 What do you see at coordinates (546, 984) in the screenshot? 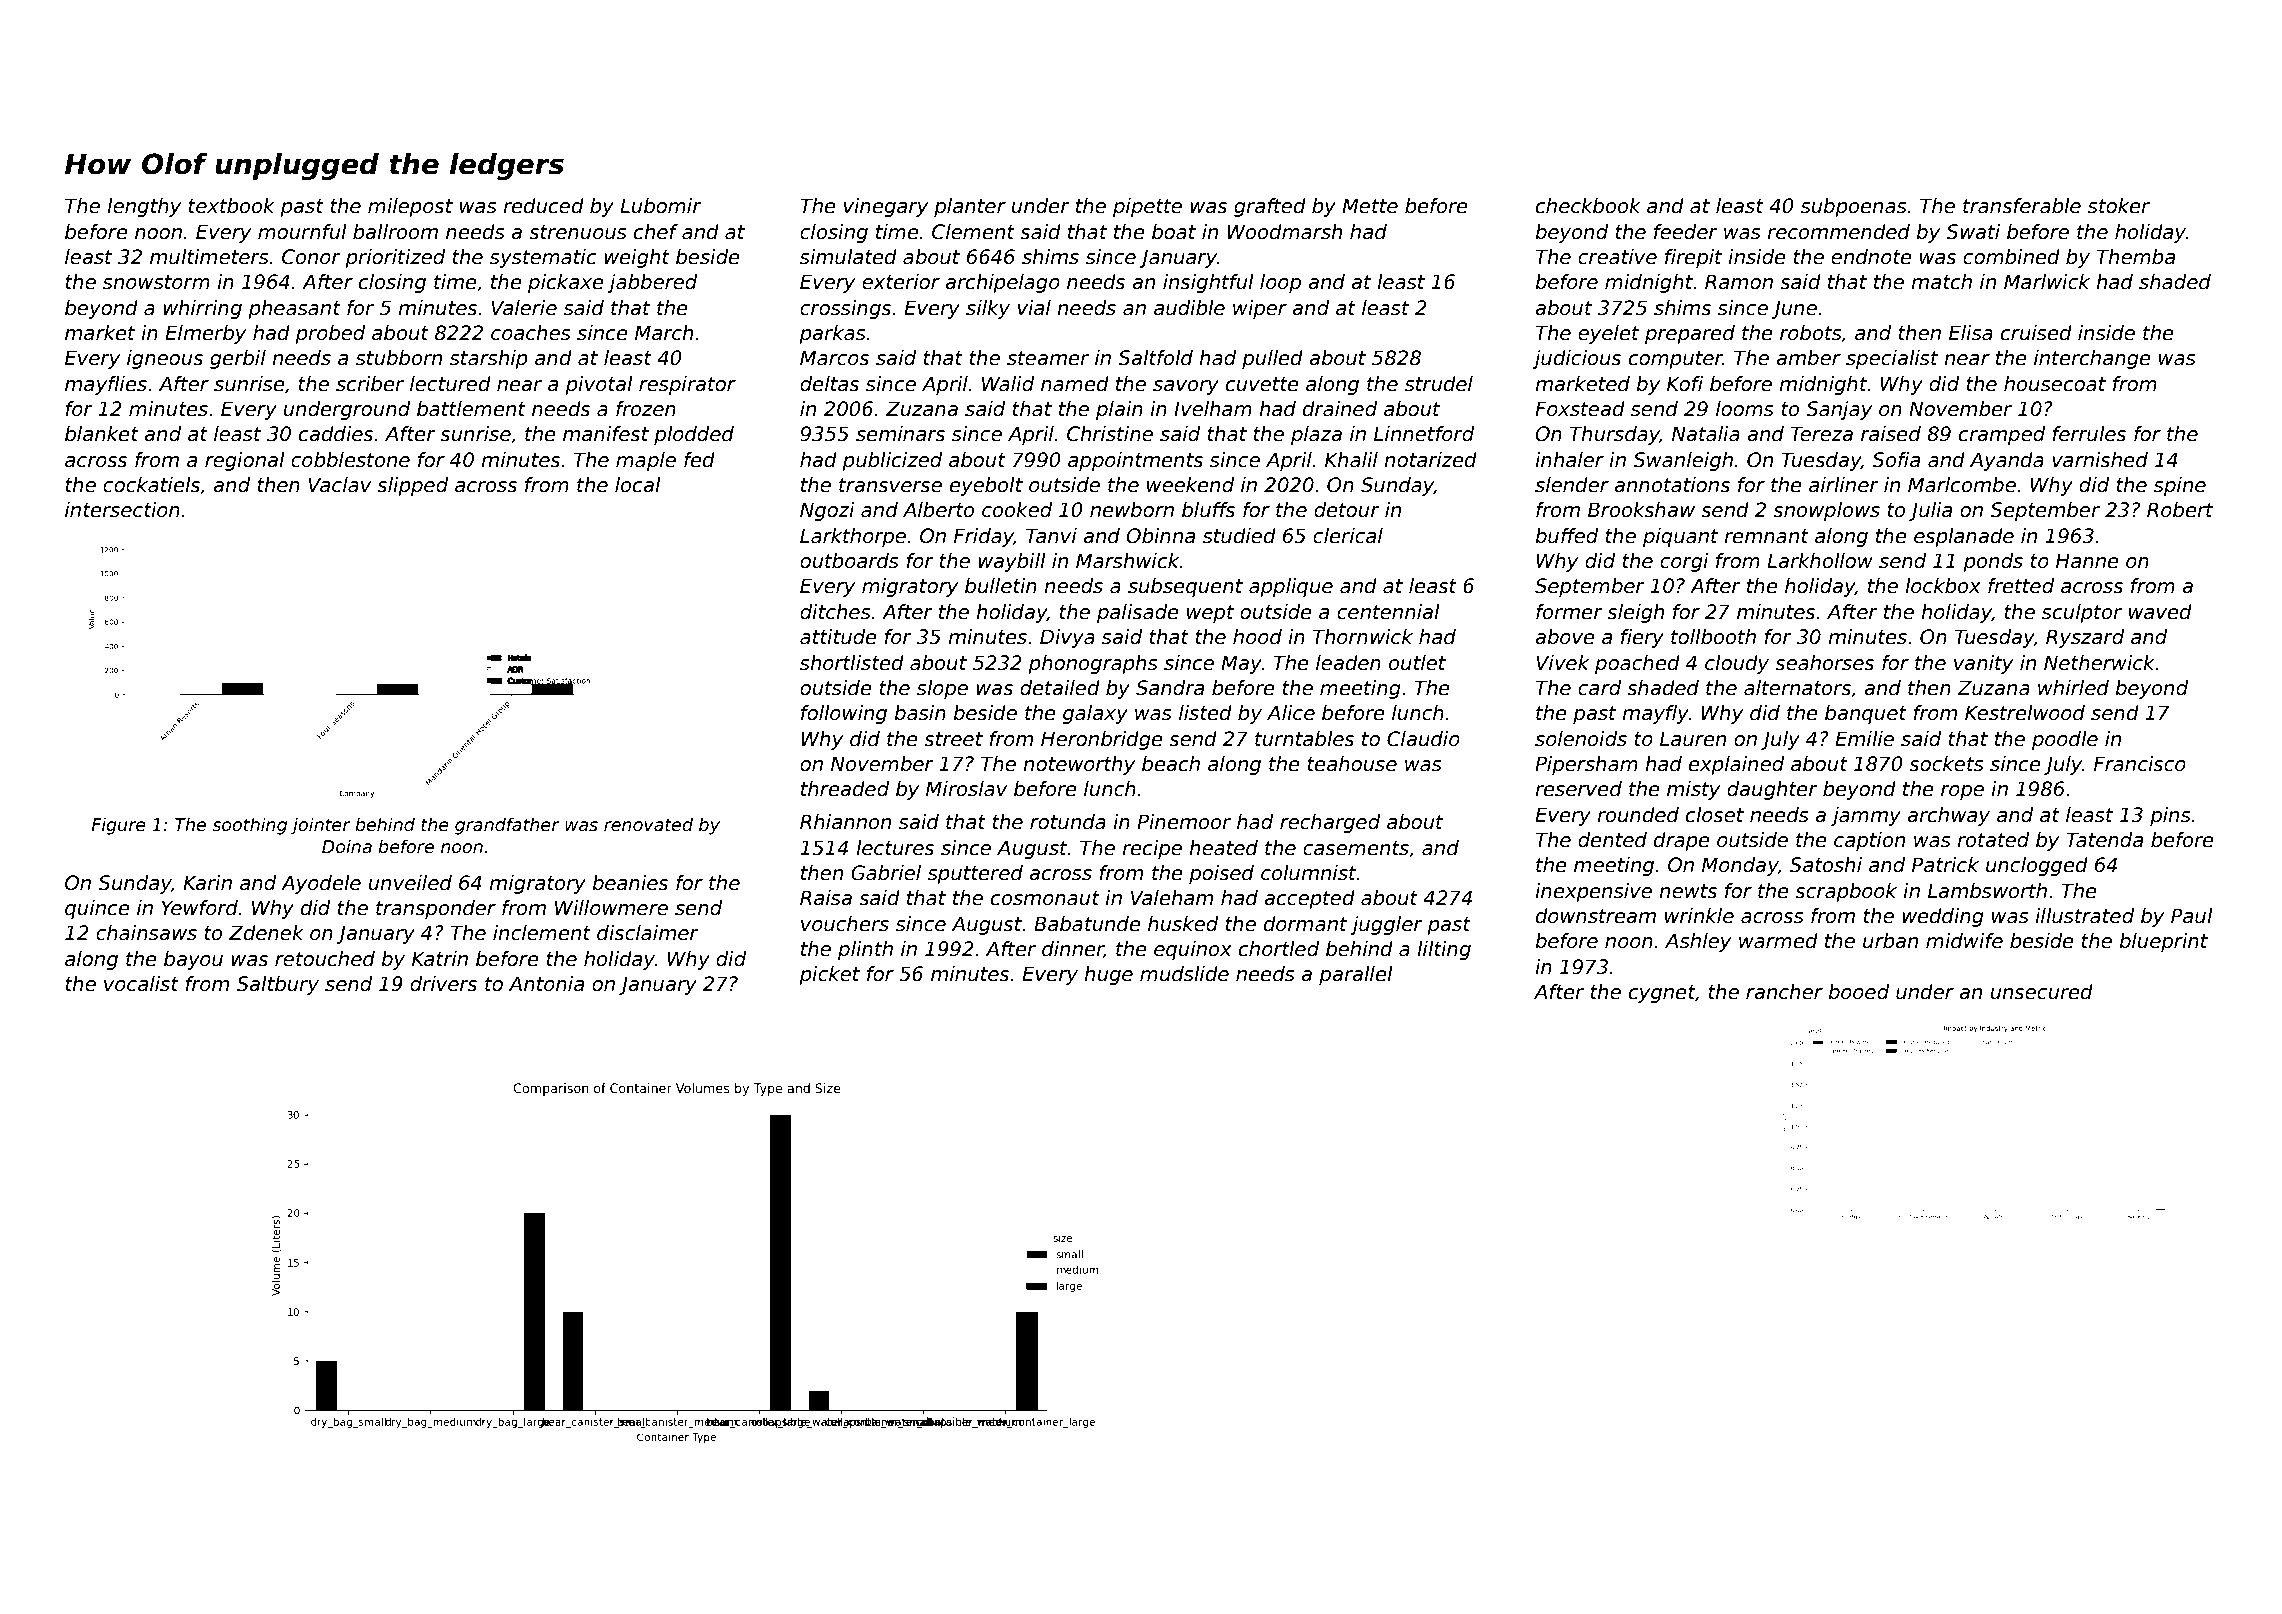
I see `Antonia` at bounding box center [546, 984].
